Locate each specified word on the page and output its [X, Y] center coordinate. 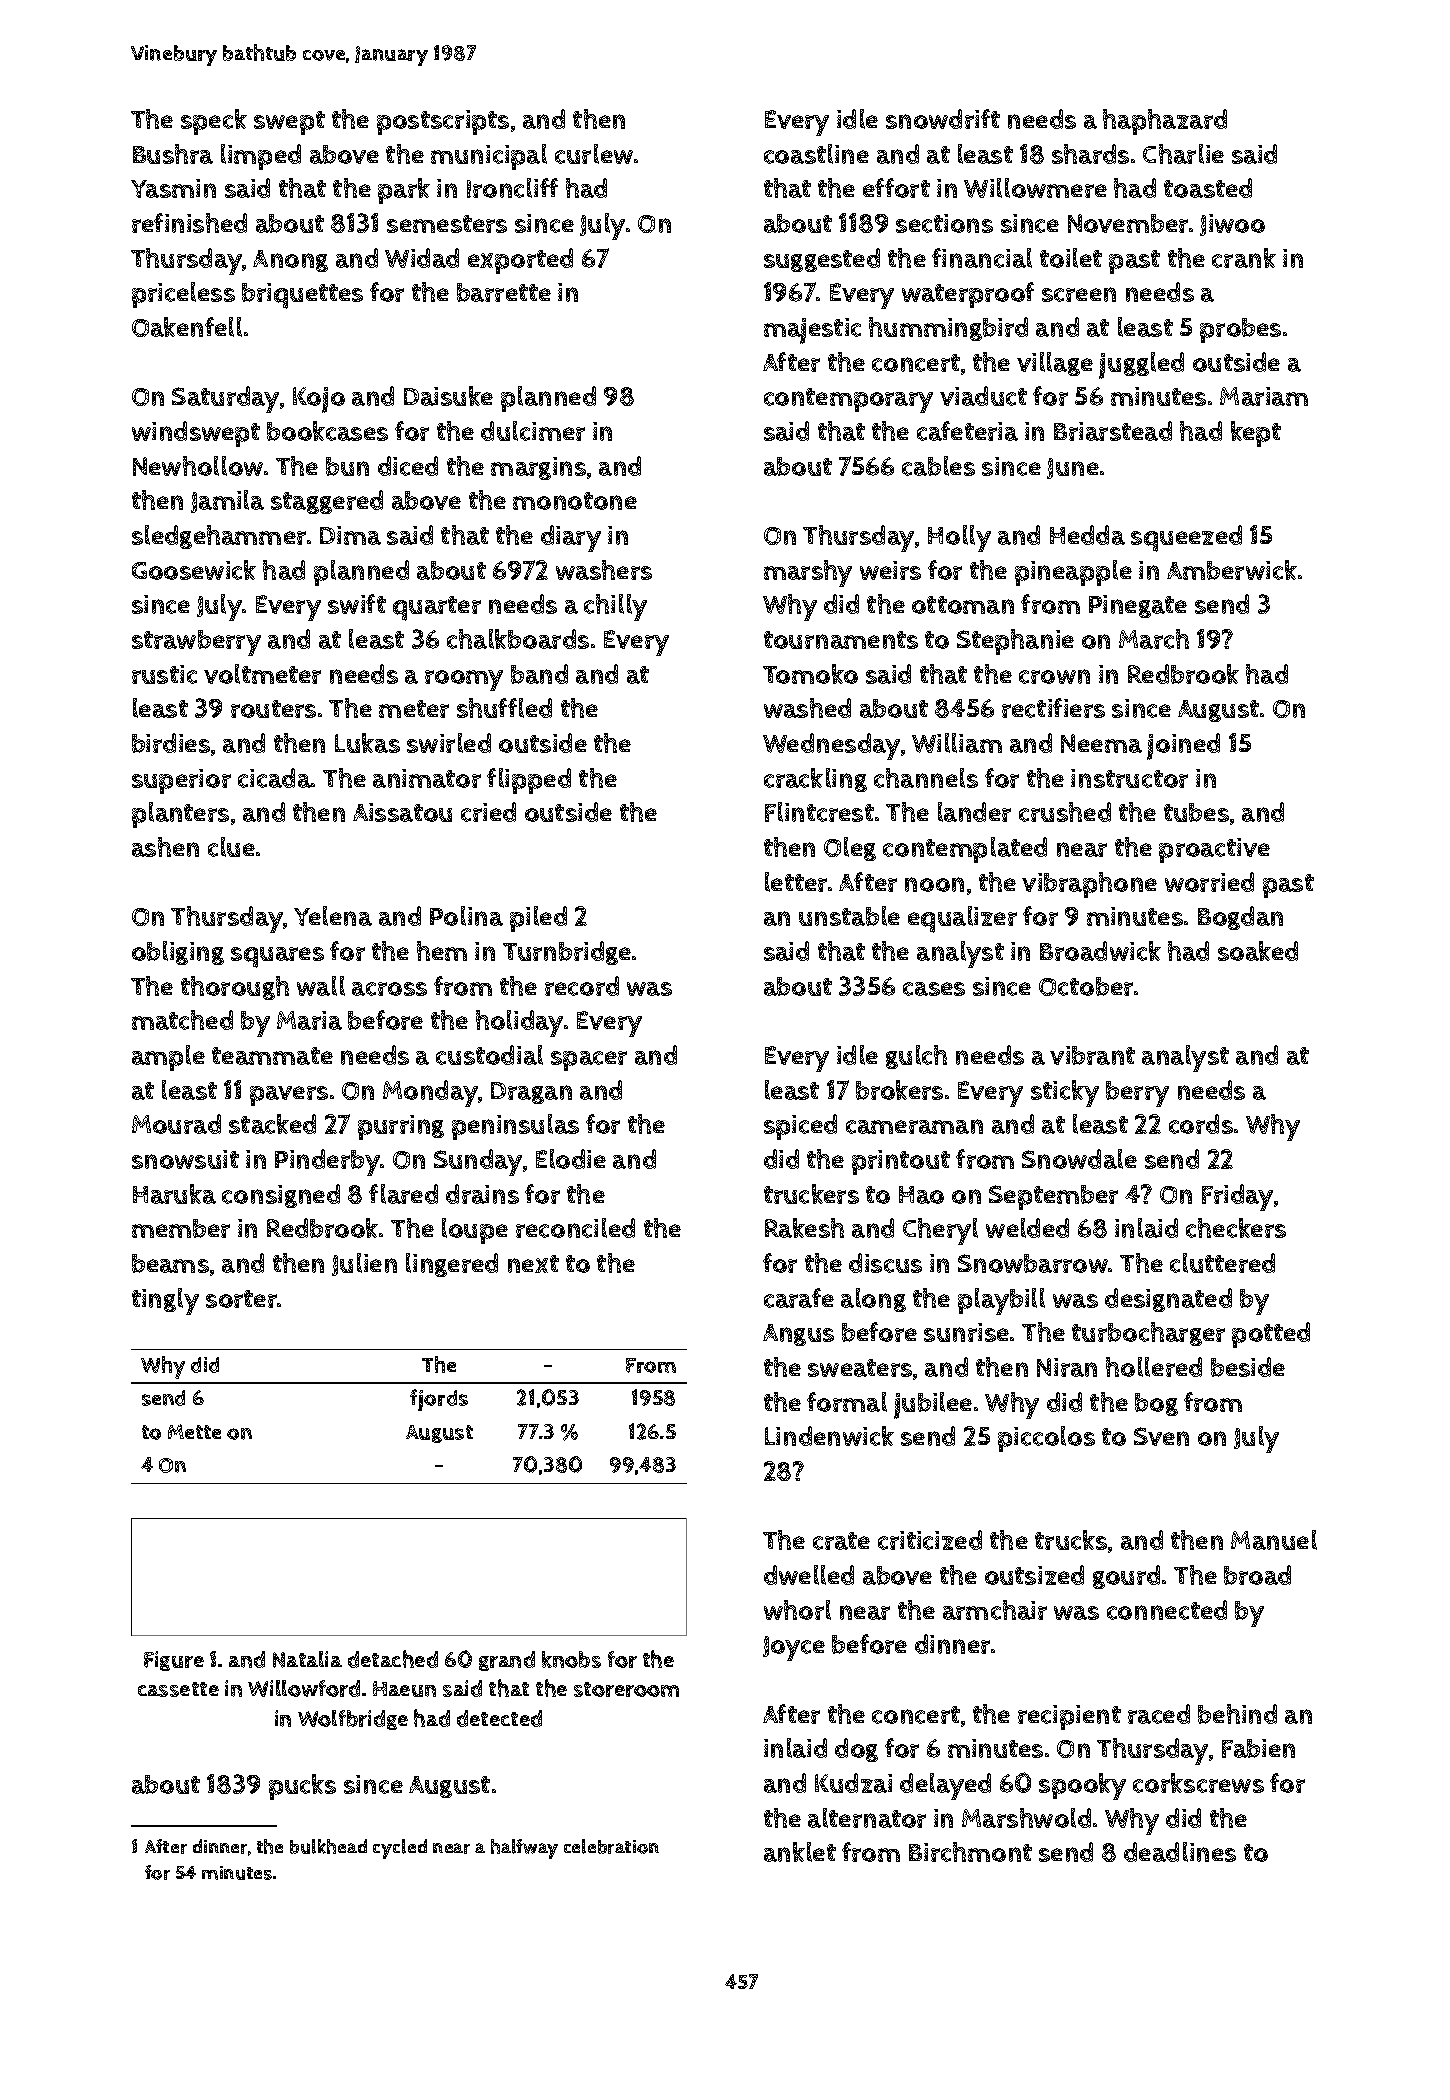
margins [538, 468]
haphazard [1165, 122]
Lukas [367, 743]
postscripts [443, 122]
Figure [174, 1661]
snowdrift [943, 119]
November [1128, 223]
